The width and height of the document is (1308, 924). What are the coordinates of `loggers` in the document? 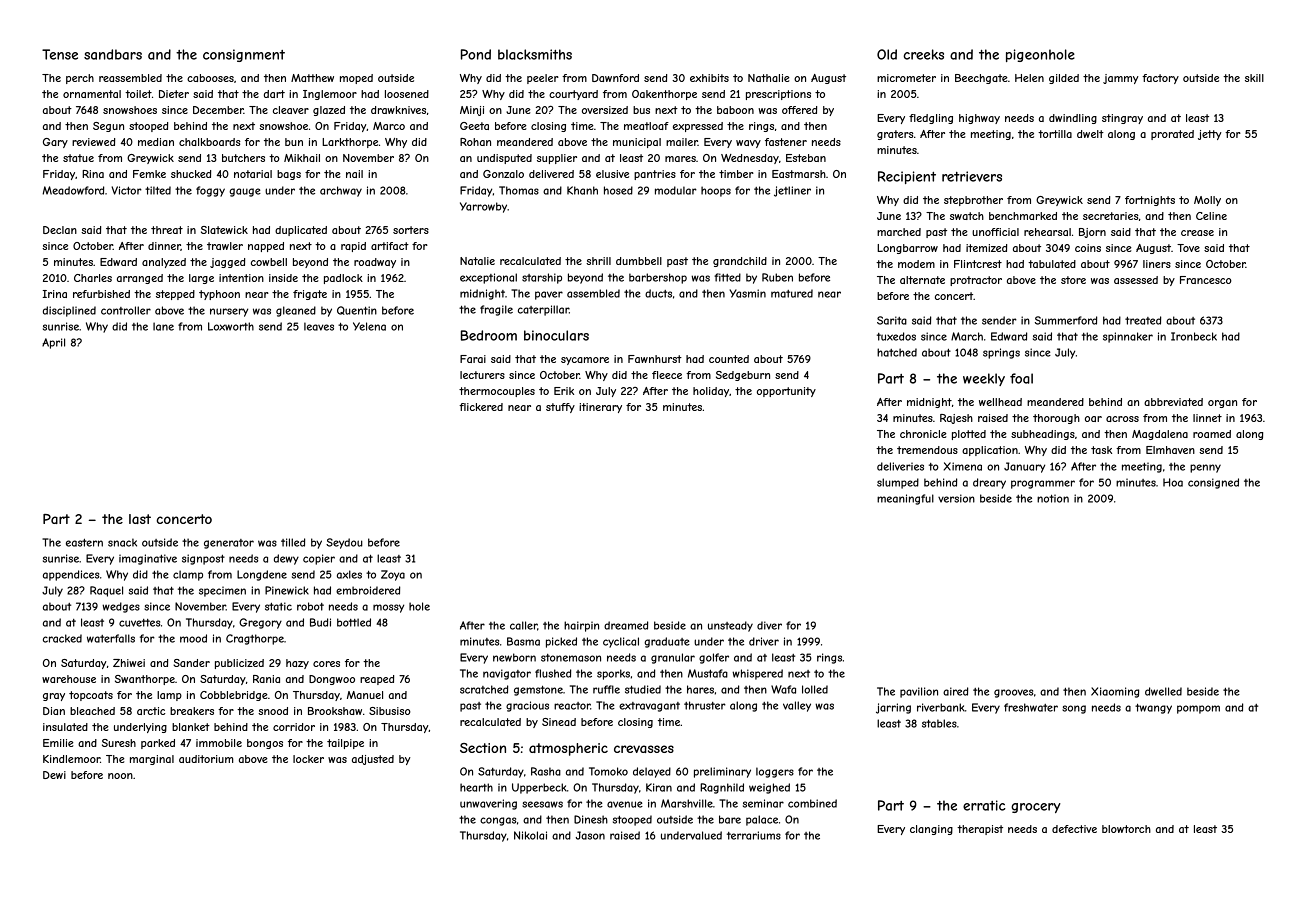 It's located at (775, 772).
